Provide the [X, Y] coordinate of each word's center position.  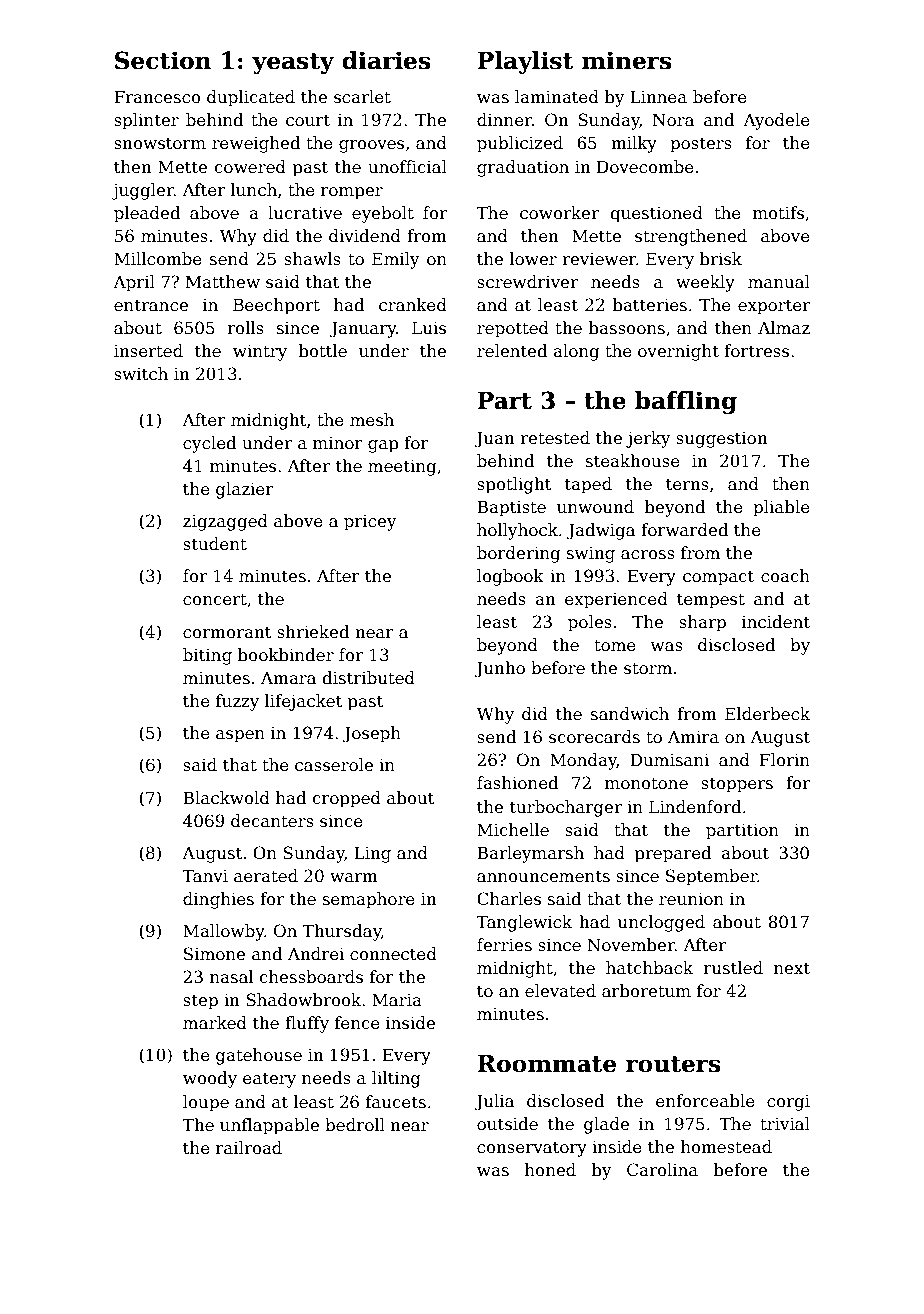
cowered [250, 167]
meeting [402, 468]
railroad [249, 1148]
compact [718, 578]
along [576, 352]
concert [215, 600]
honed [550, 1170]
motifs [778, 213]
